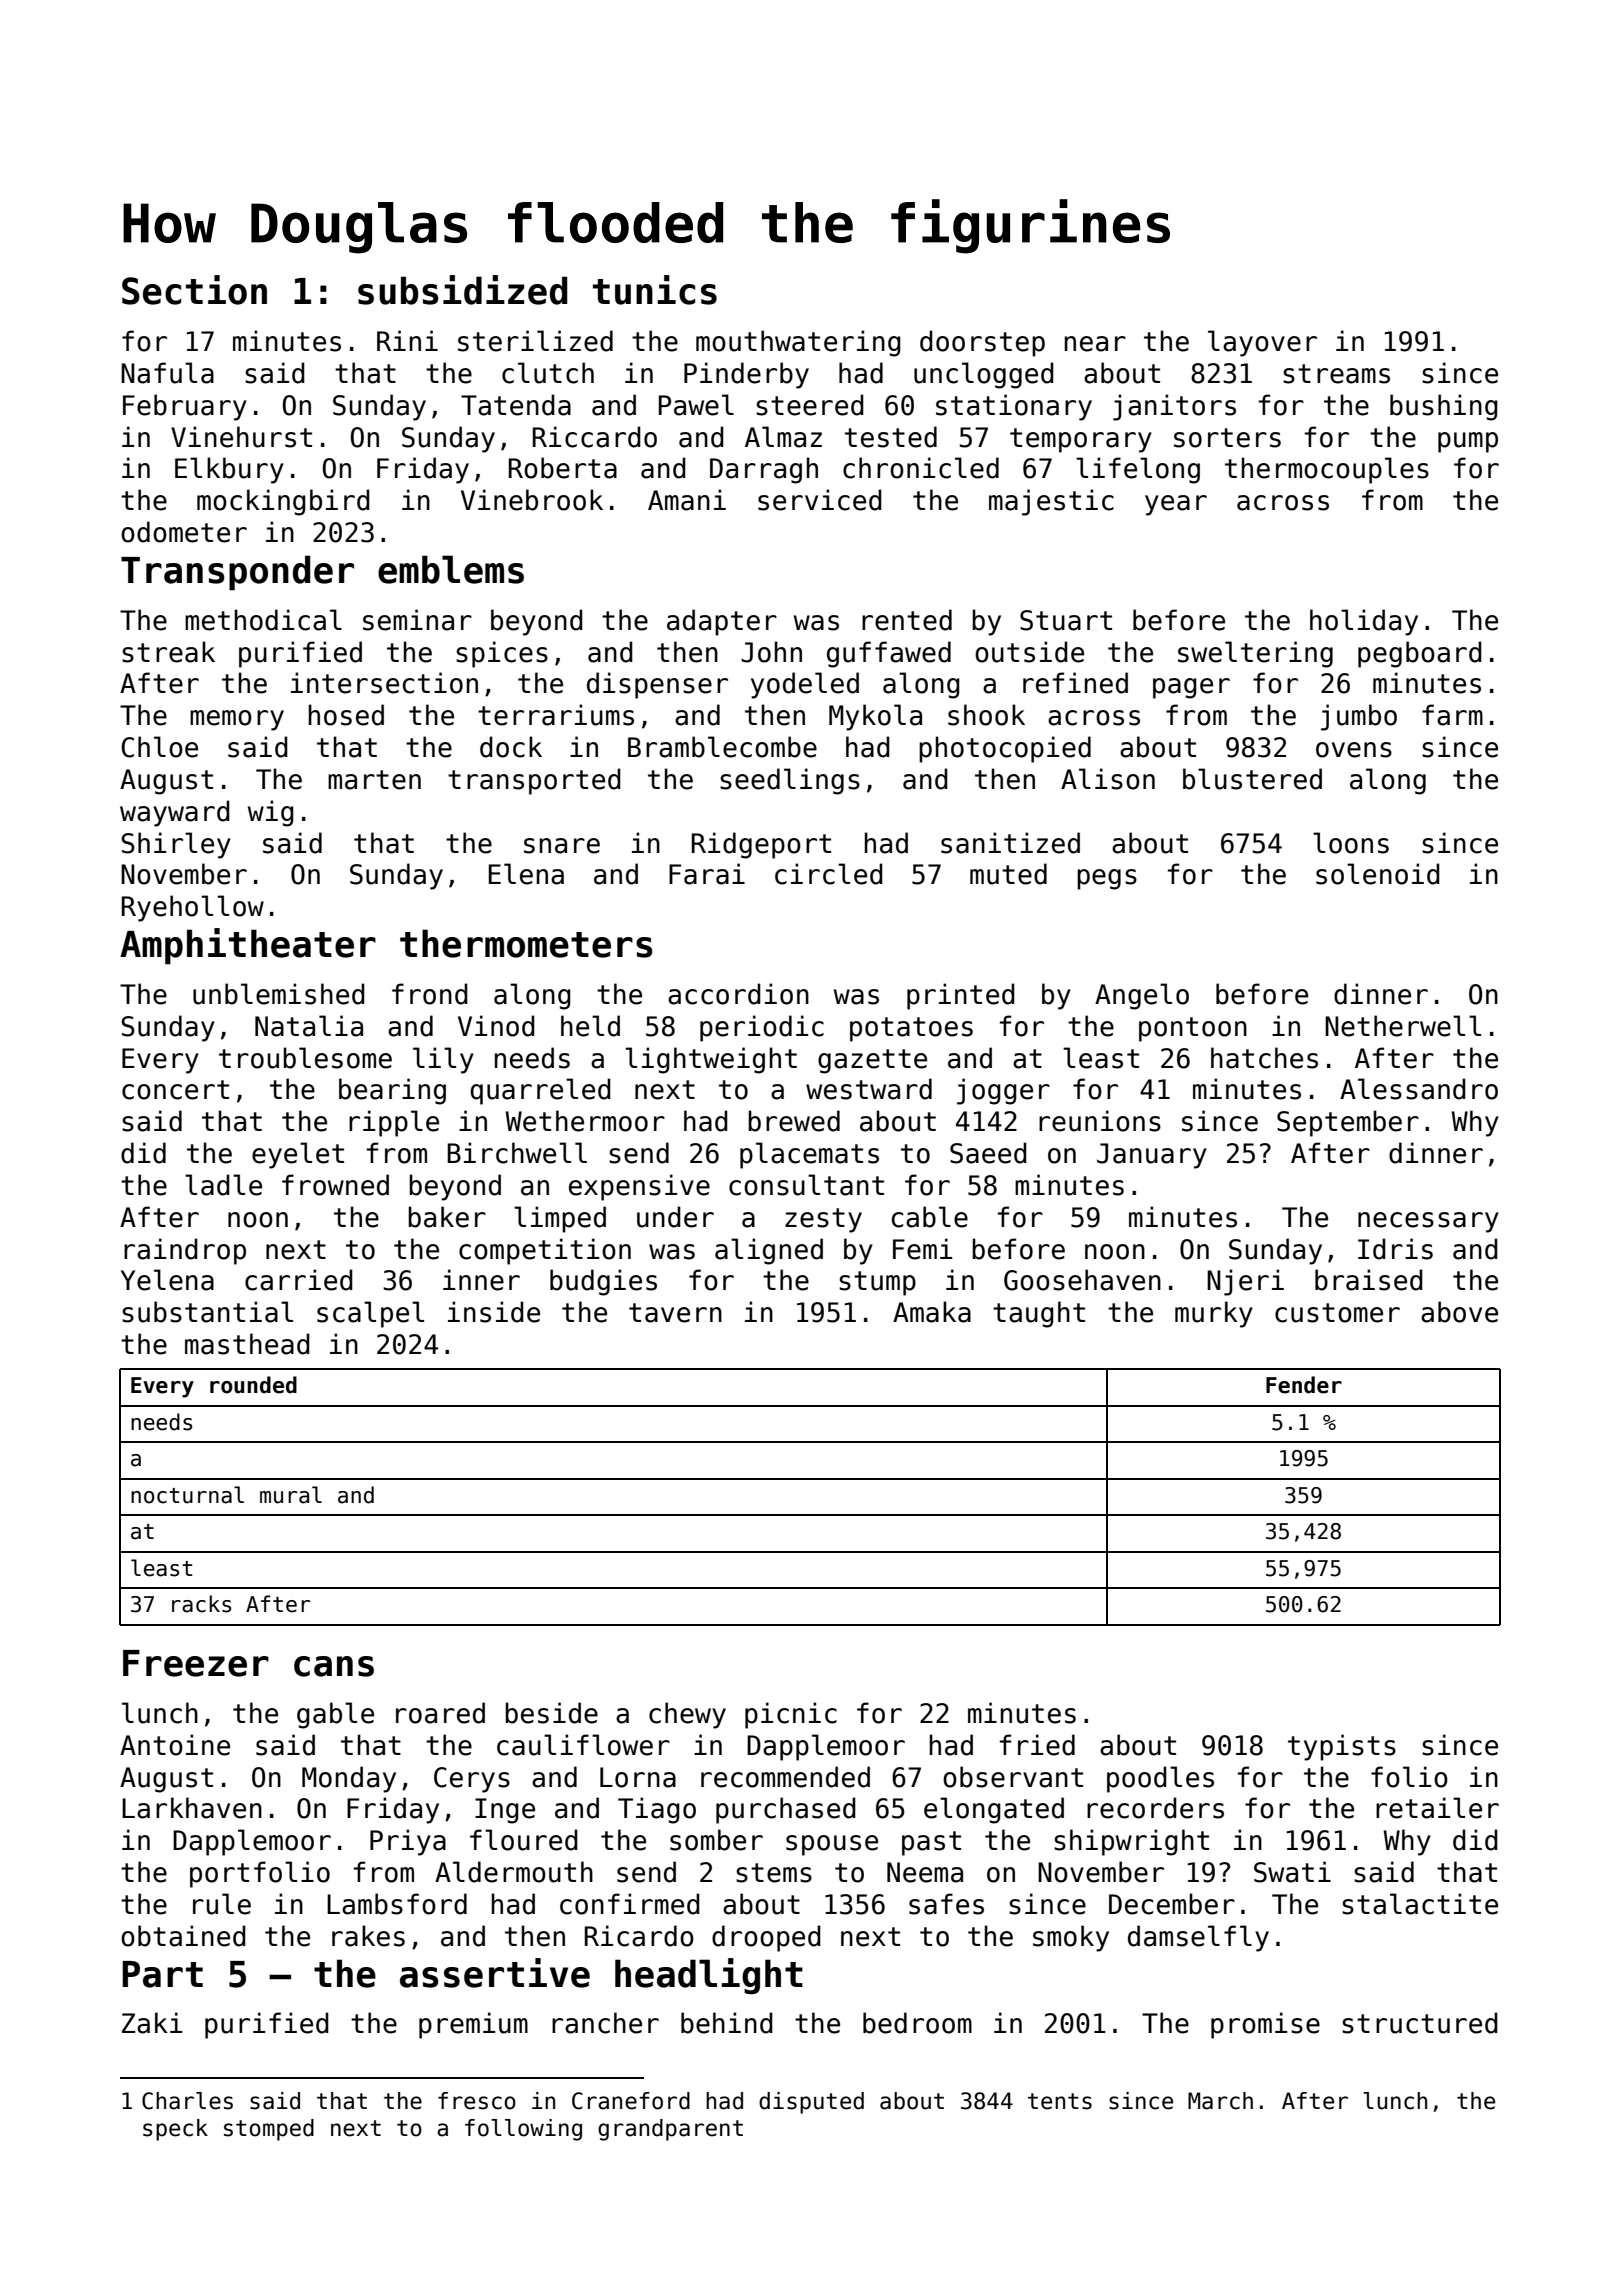 This screenshot has width=1620, height=2292. Describe the element at coordinates (494, 1312) in the screenshot. I see `inside` at that location.
